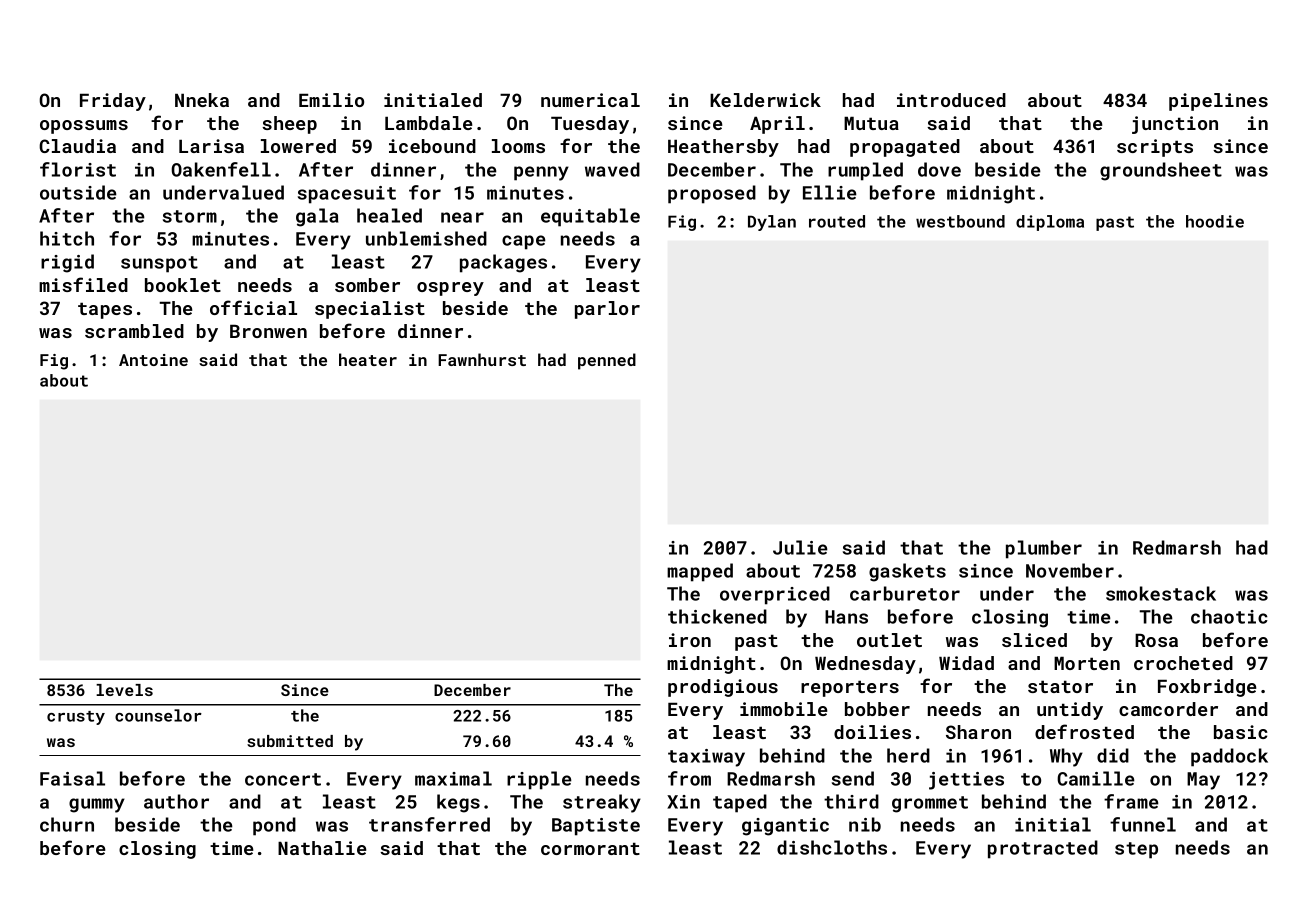 This image has height=924, width=1308. Describe the element at coordinates (331, 100) in the image. I see `Emilio` at that location.
